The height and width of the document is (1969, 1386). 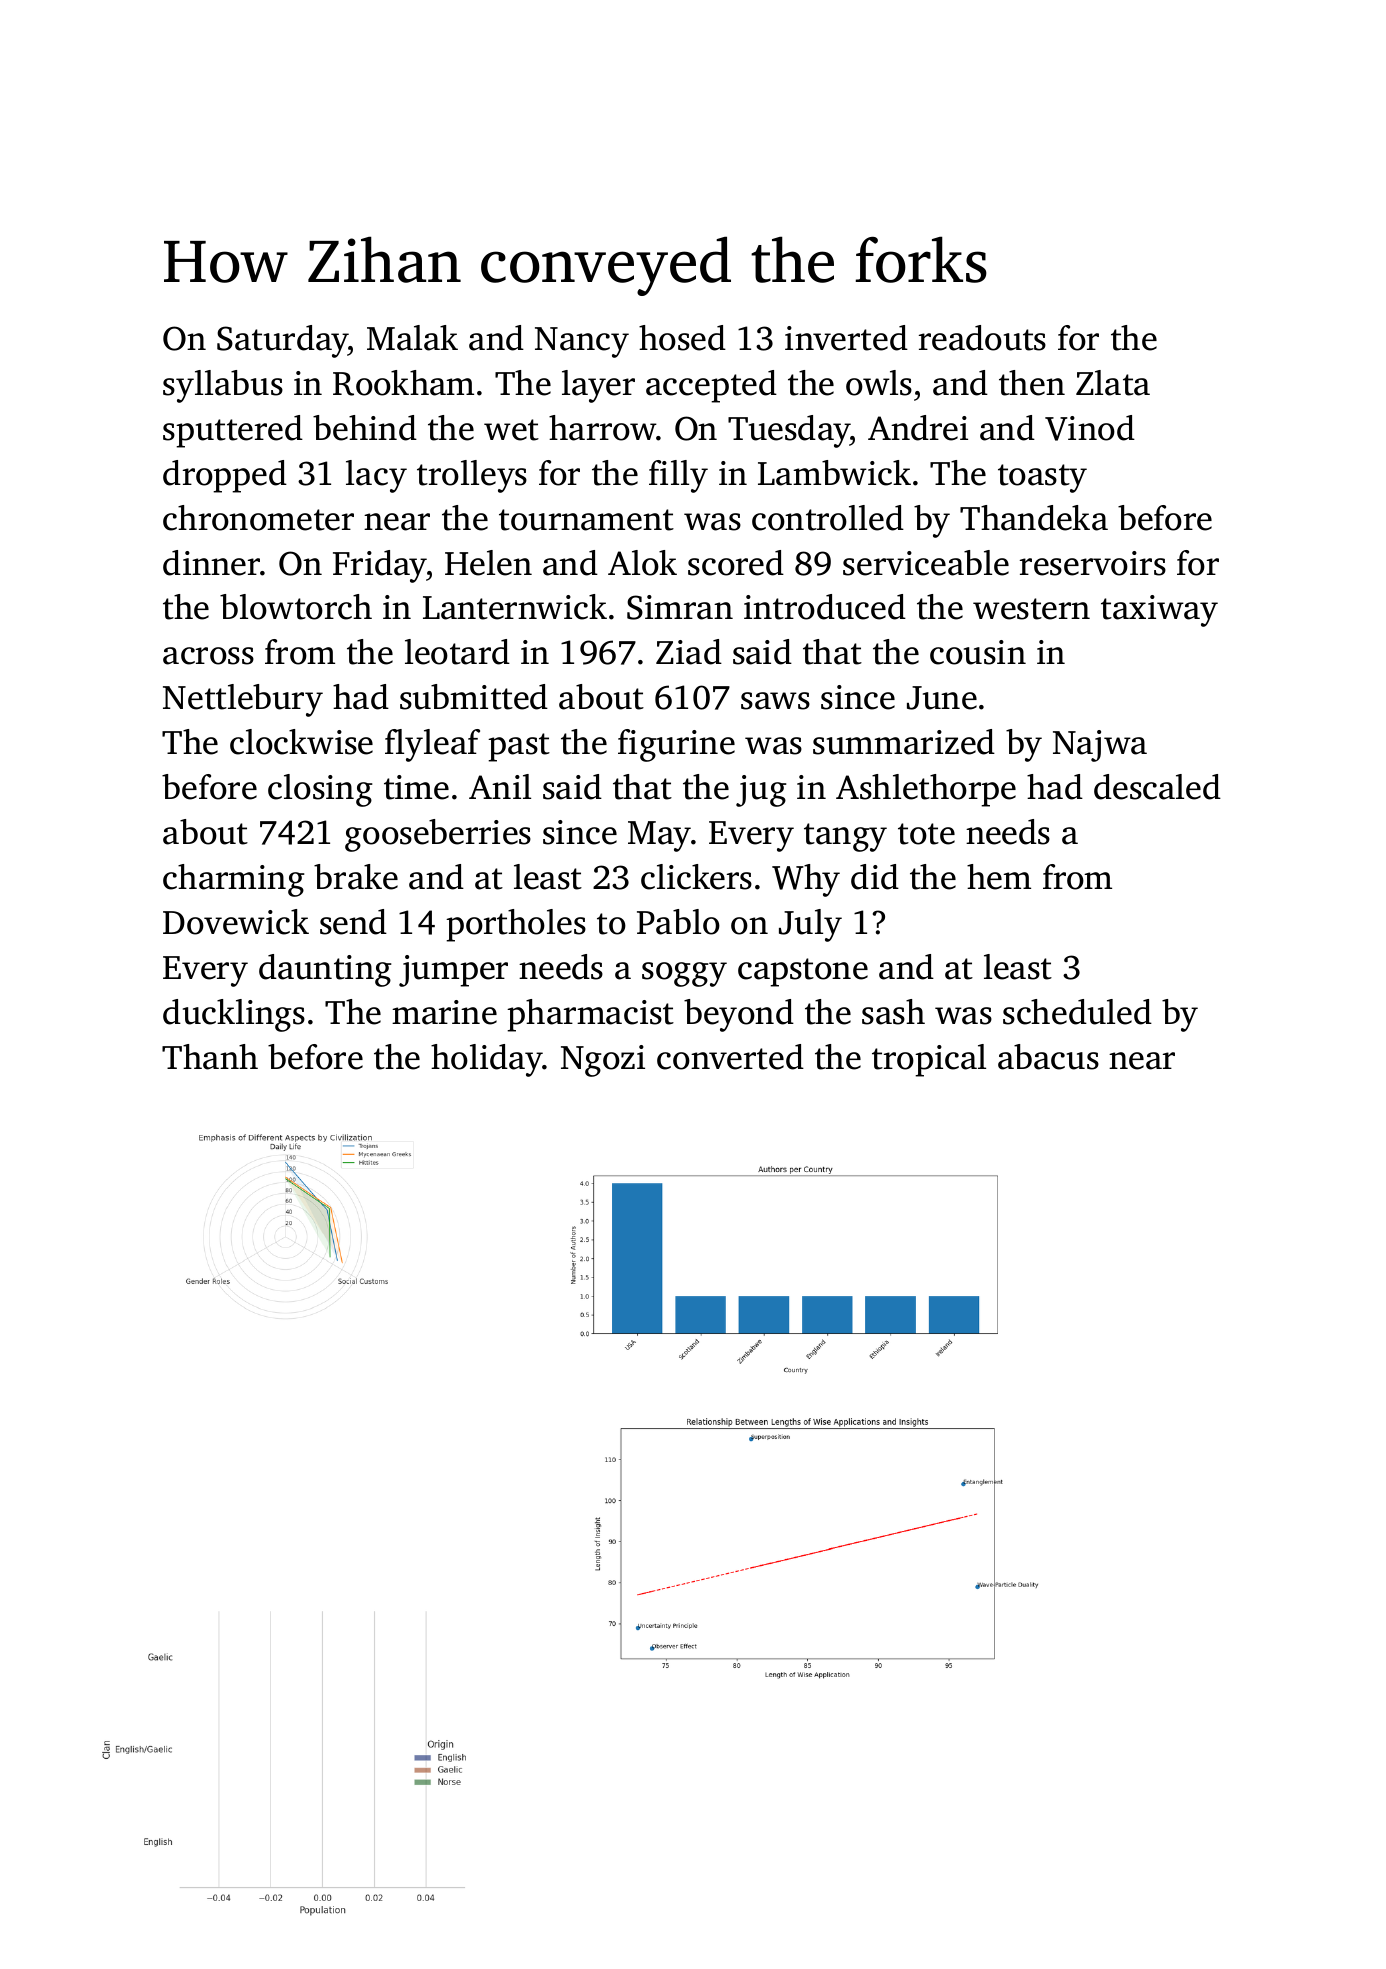 What do you see at coordinates (412, 338) in the document?
I see `Malak` at bounding box center [412, 338].
